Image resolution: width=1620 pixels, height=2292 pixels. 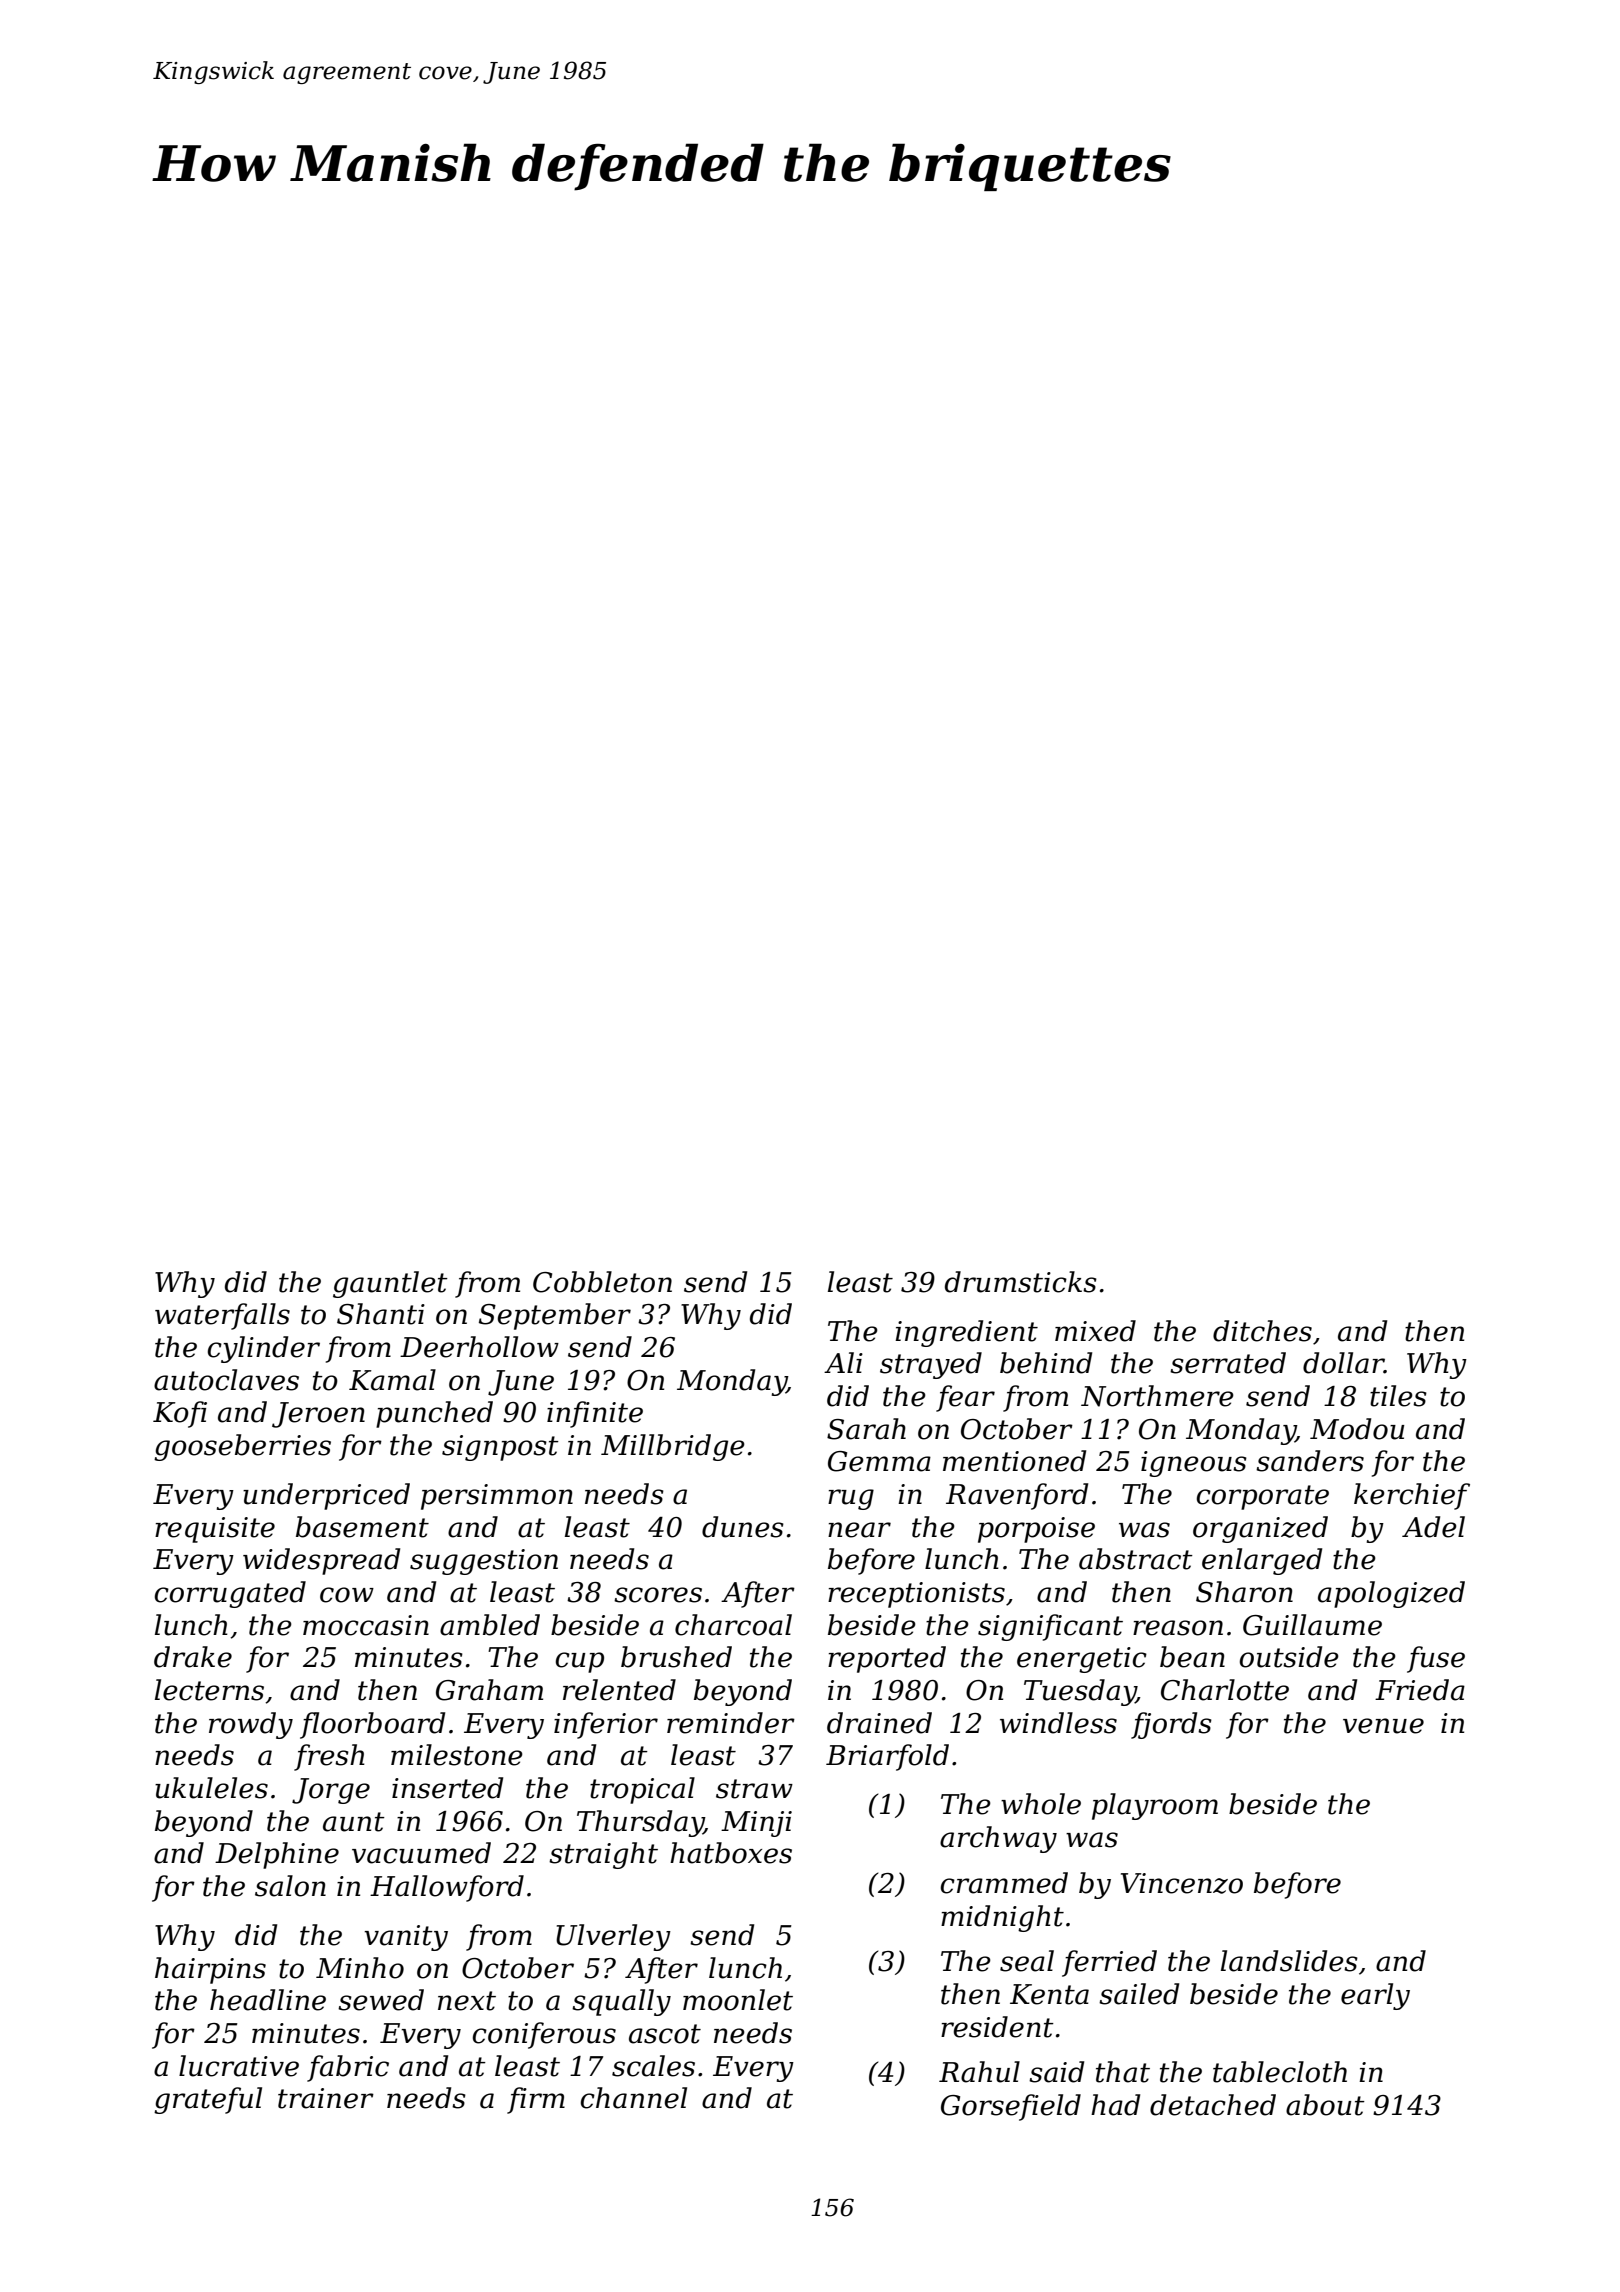 I want to click on tiles, so click(x=1398, y=1396).
